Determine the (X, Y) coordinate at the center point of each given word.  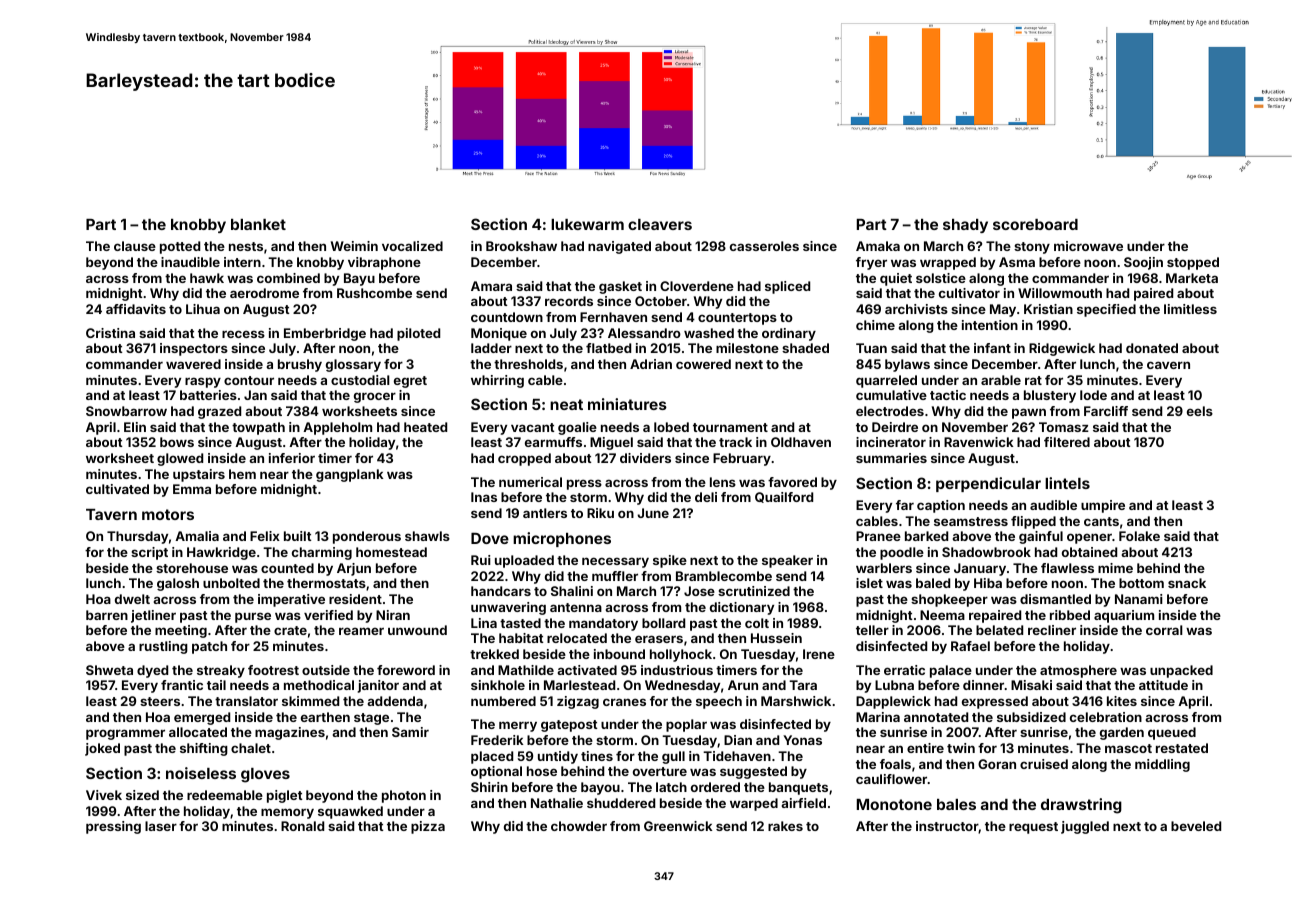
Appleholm (337, 428)
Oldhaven (801, 442)
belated (999, 630)
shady (965, 226)
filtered (1067, 442)
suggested (753, 772)
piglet (285, 796)
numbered (503, 701)
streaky (221, 671)
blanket (258, 224)
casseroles (764, 246)
